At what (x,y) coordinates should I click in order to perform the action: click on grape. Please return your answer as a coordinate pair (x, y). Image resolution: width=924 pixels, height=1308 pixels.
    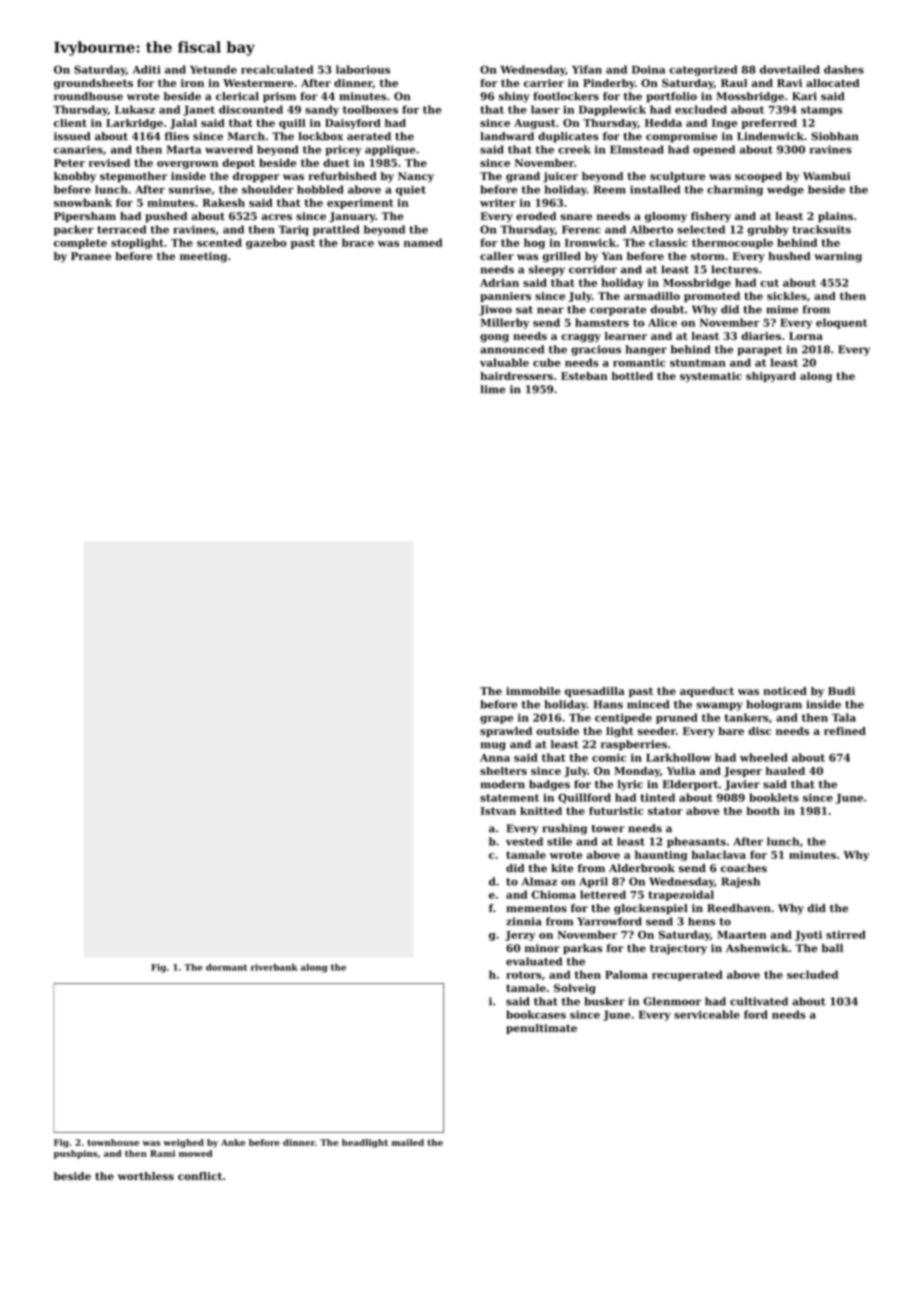
    Looking at the image, I should click on (496, 720).
